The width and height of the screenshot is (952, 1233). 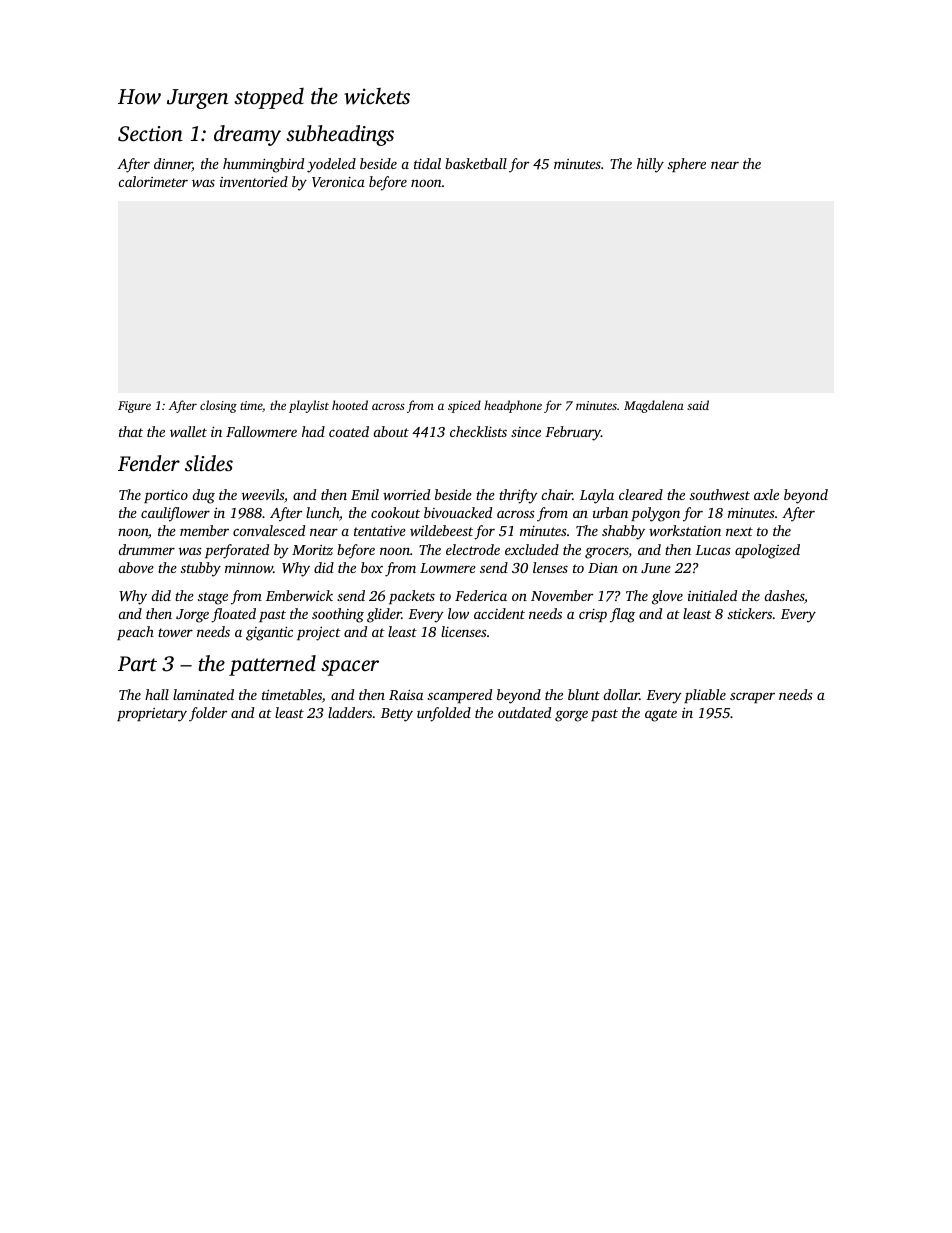 I want to click on February, so click(x=573, y=433).
